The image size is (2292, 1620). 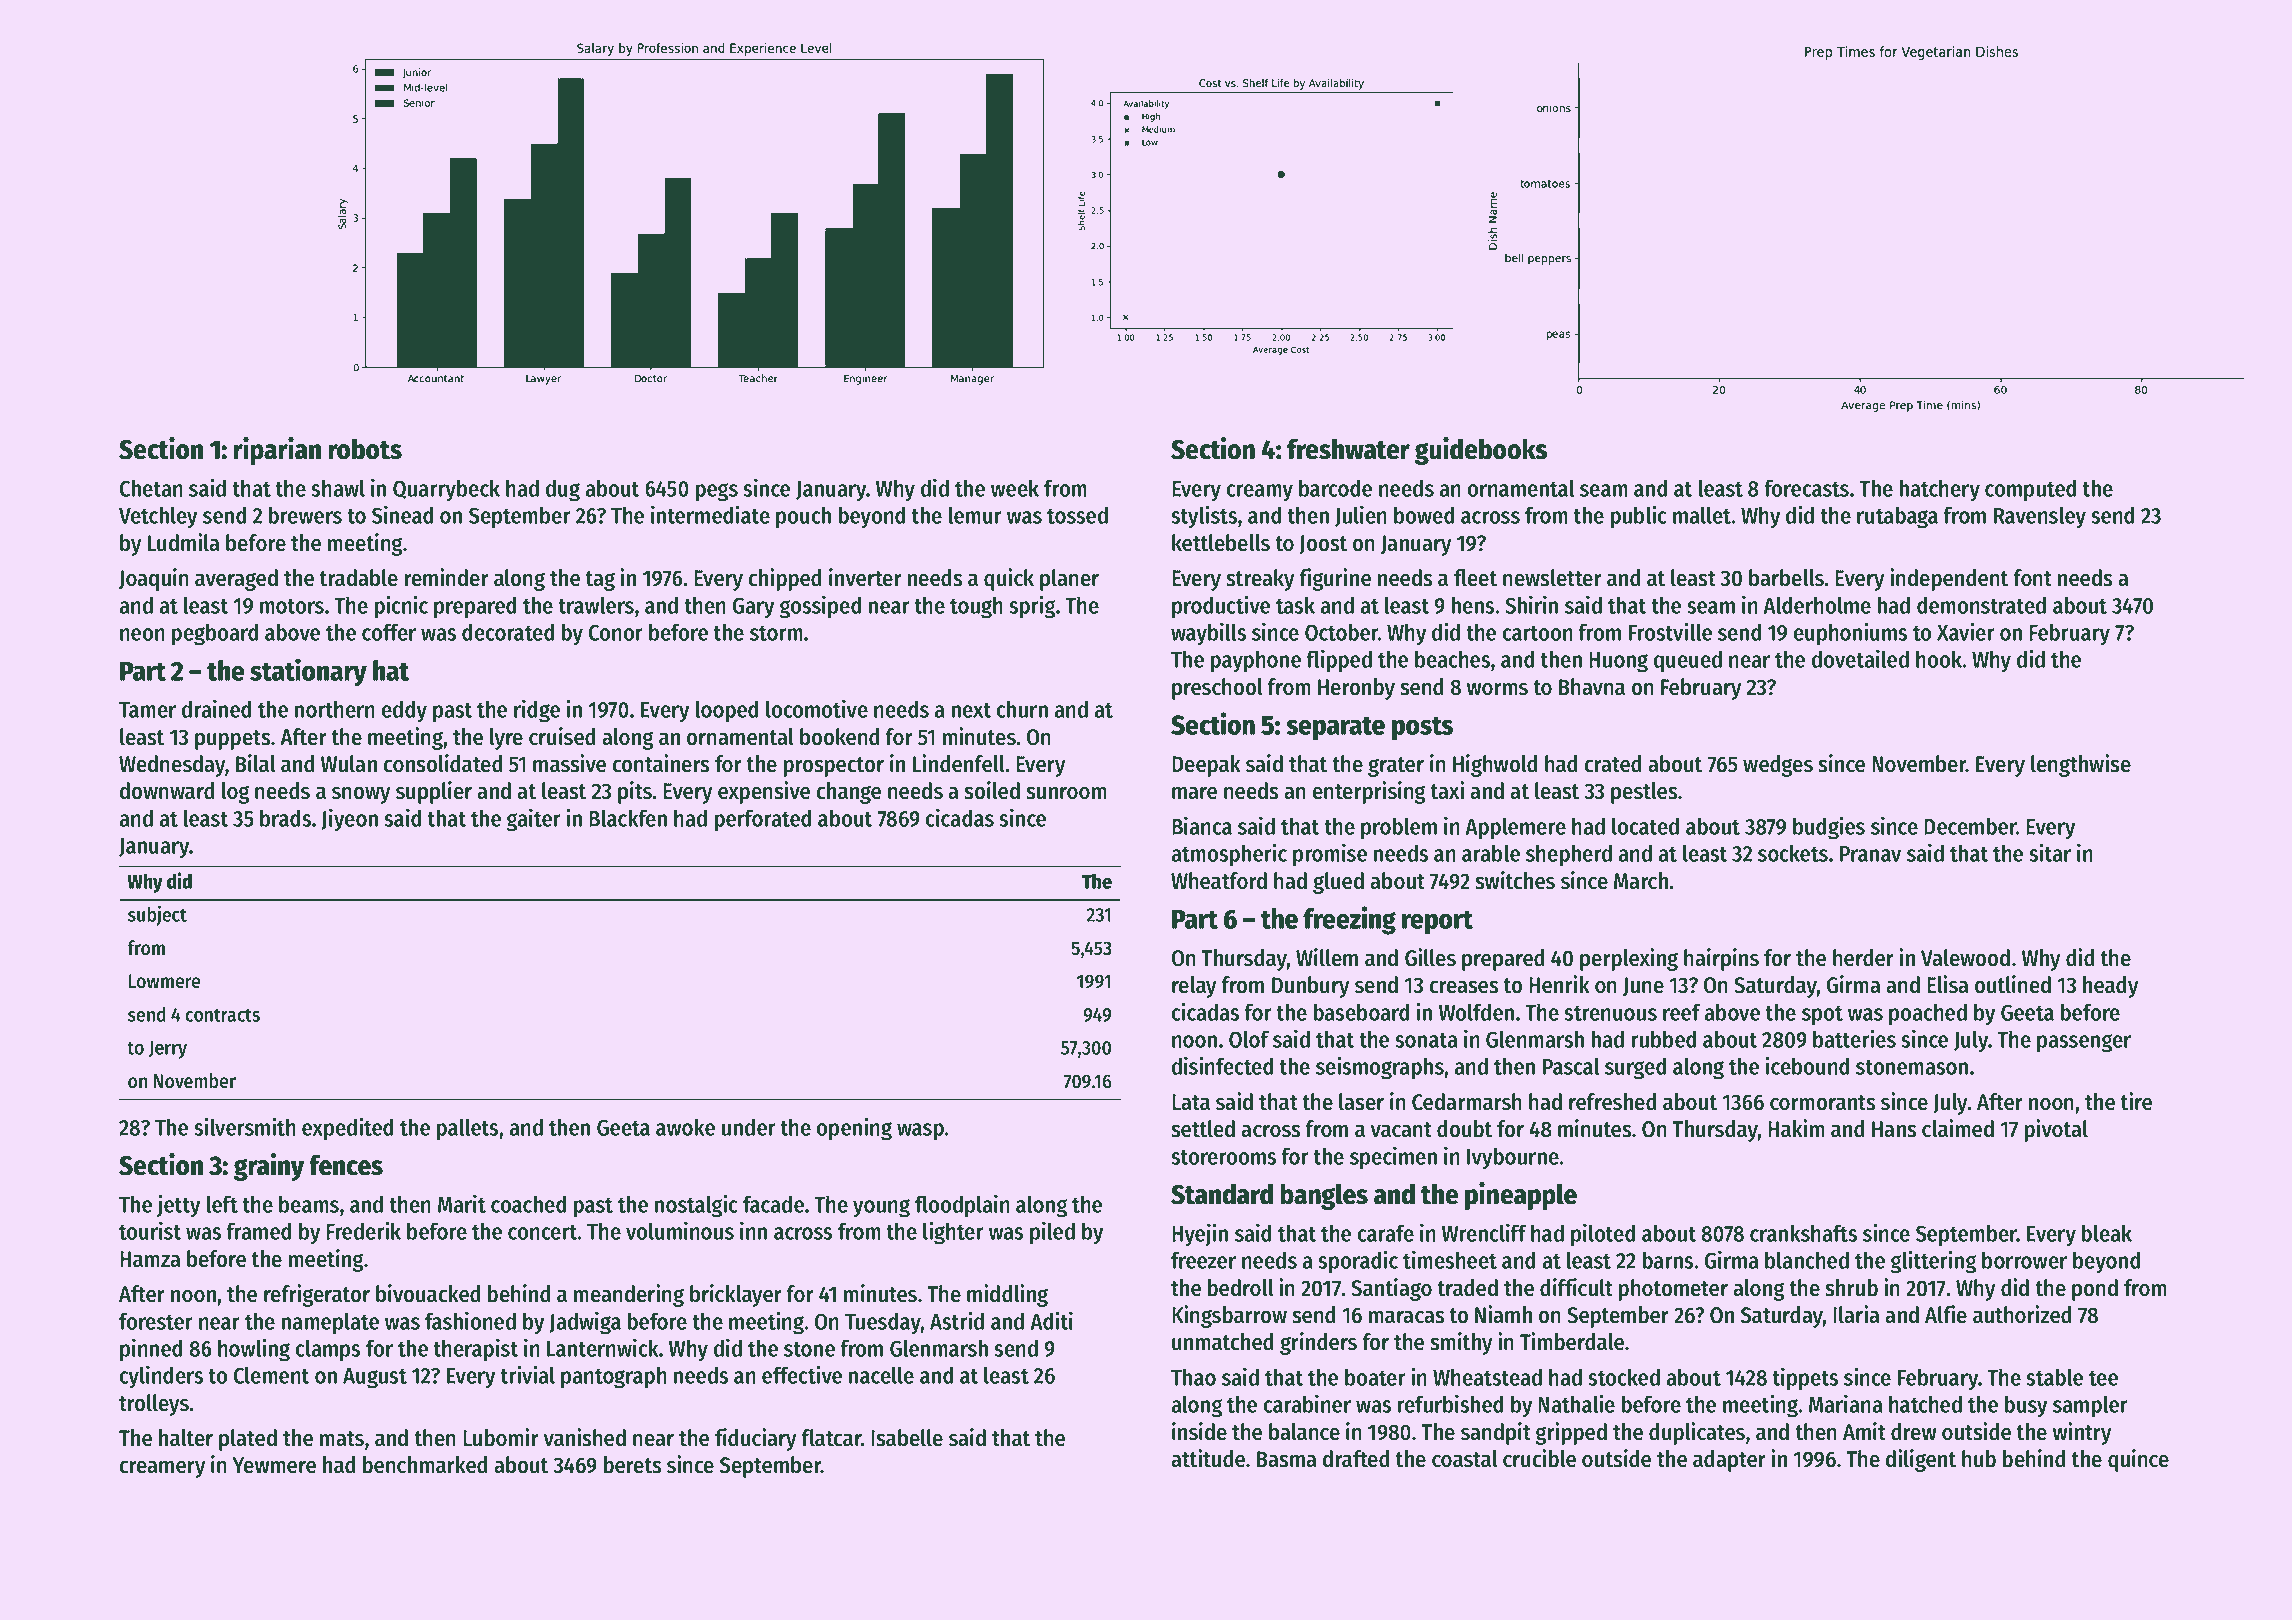 I want to click on computed, so click(x=2030, y=490).
